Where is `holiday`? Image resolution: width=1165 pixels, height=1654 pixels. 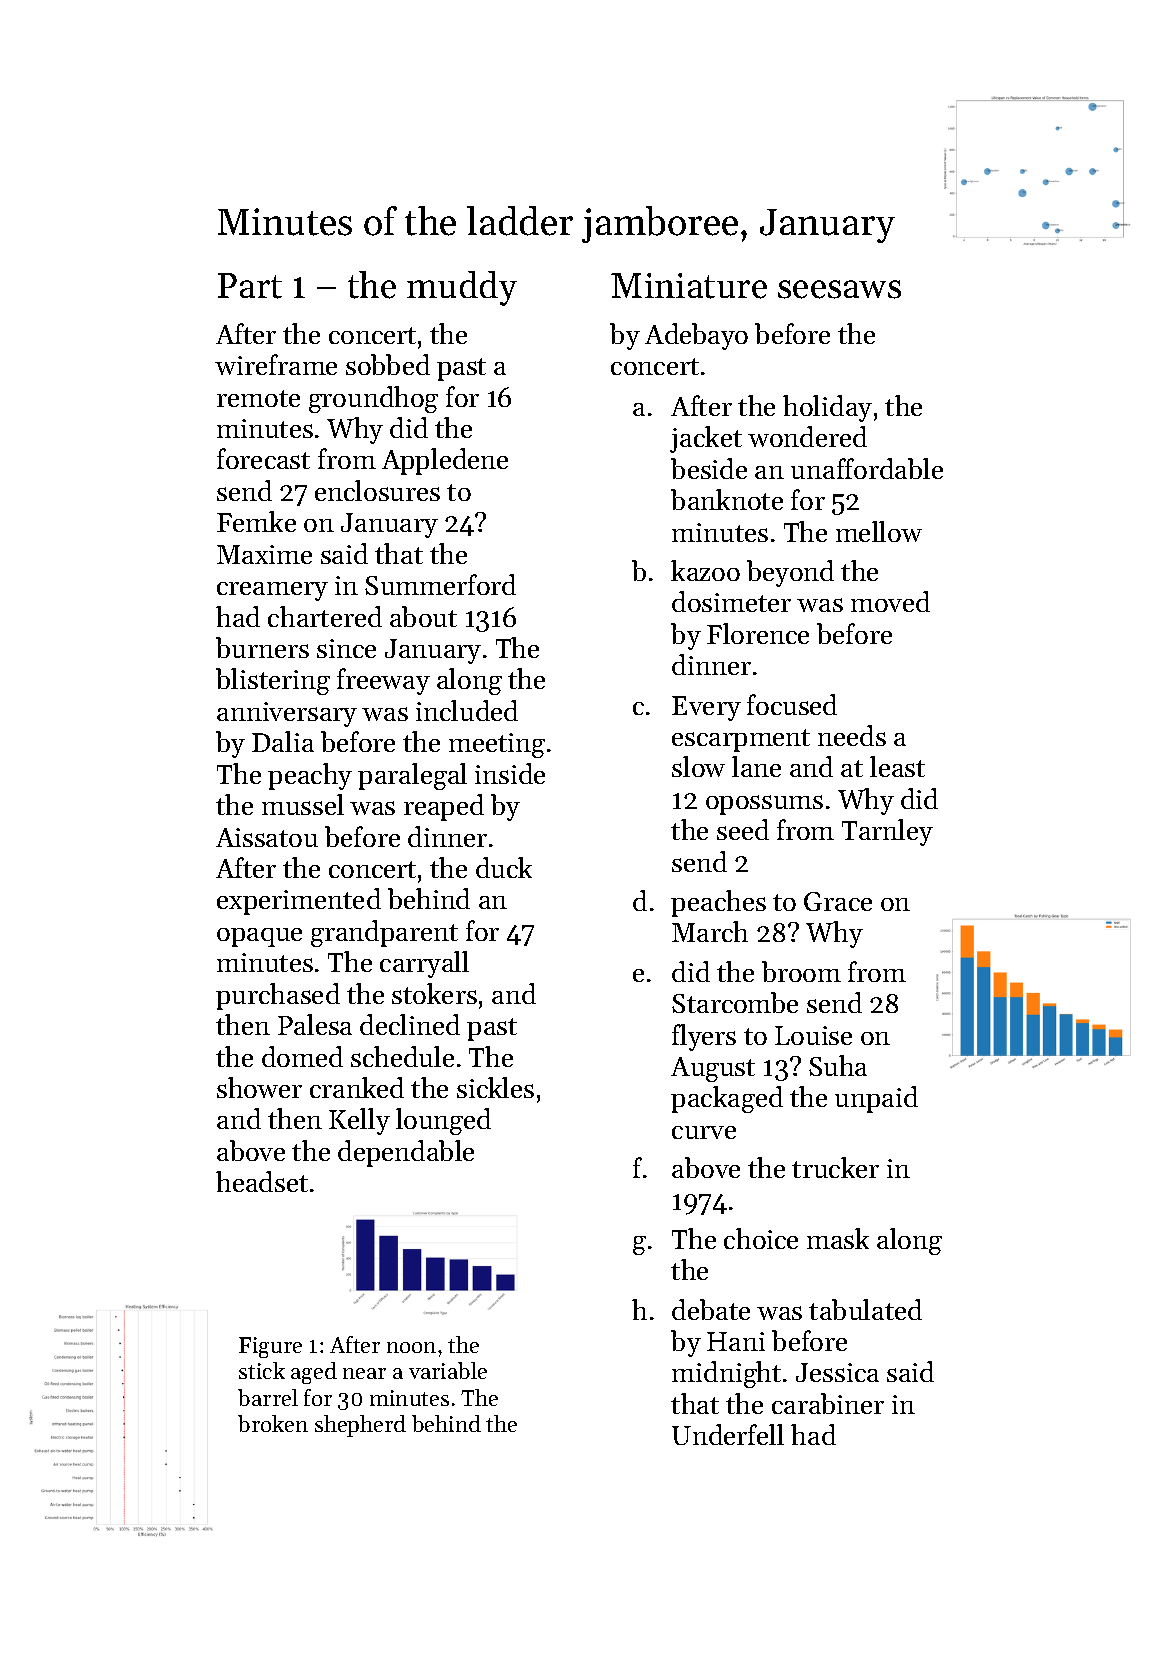 holiday is located at coordinates (827, 408).
